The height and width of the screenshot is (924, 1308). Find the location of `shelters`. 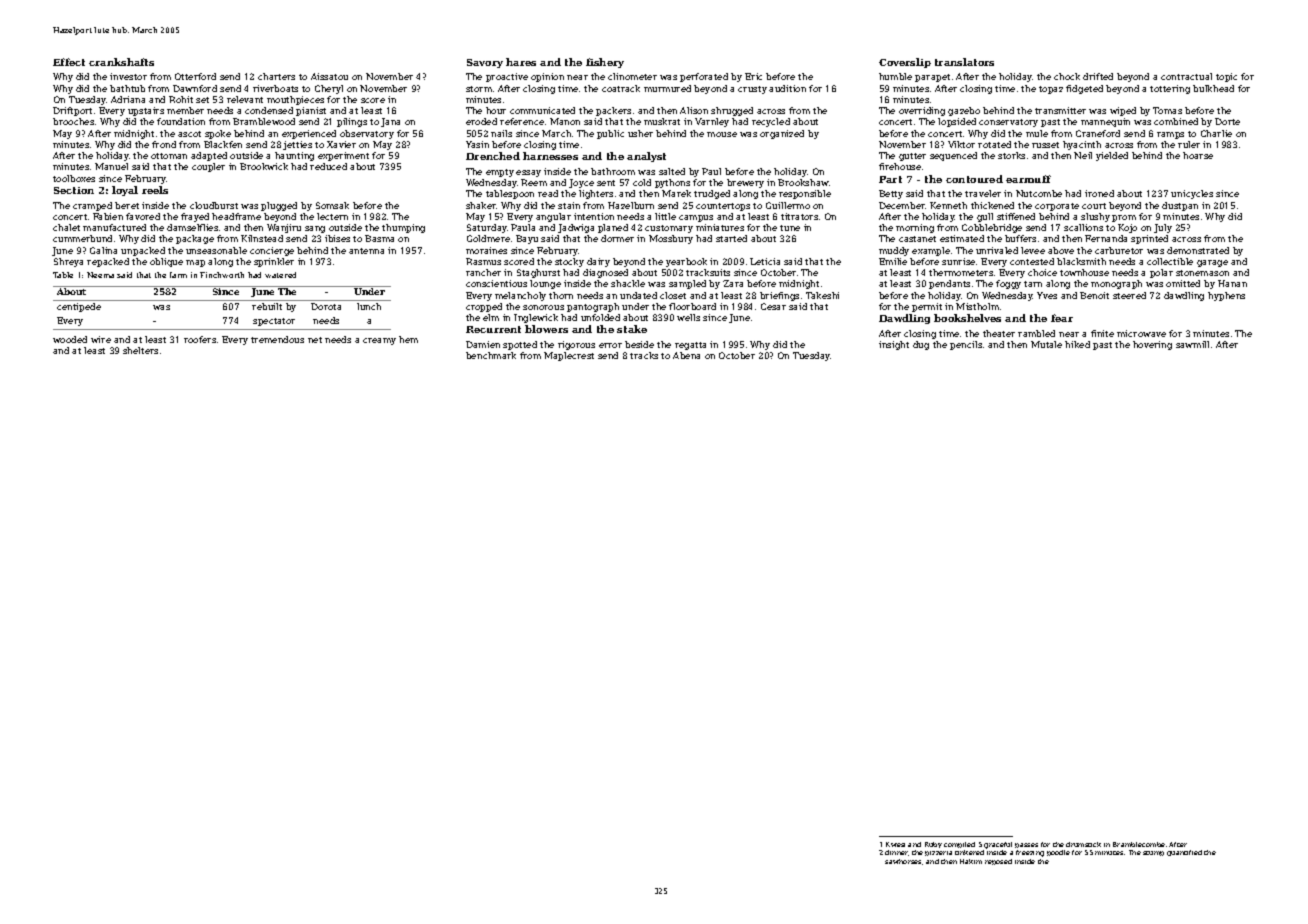

shelters is located at coordinates (140, 350).
